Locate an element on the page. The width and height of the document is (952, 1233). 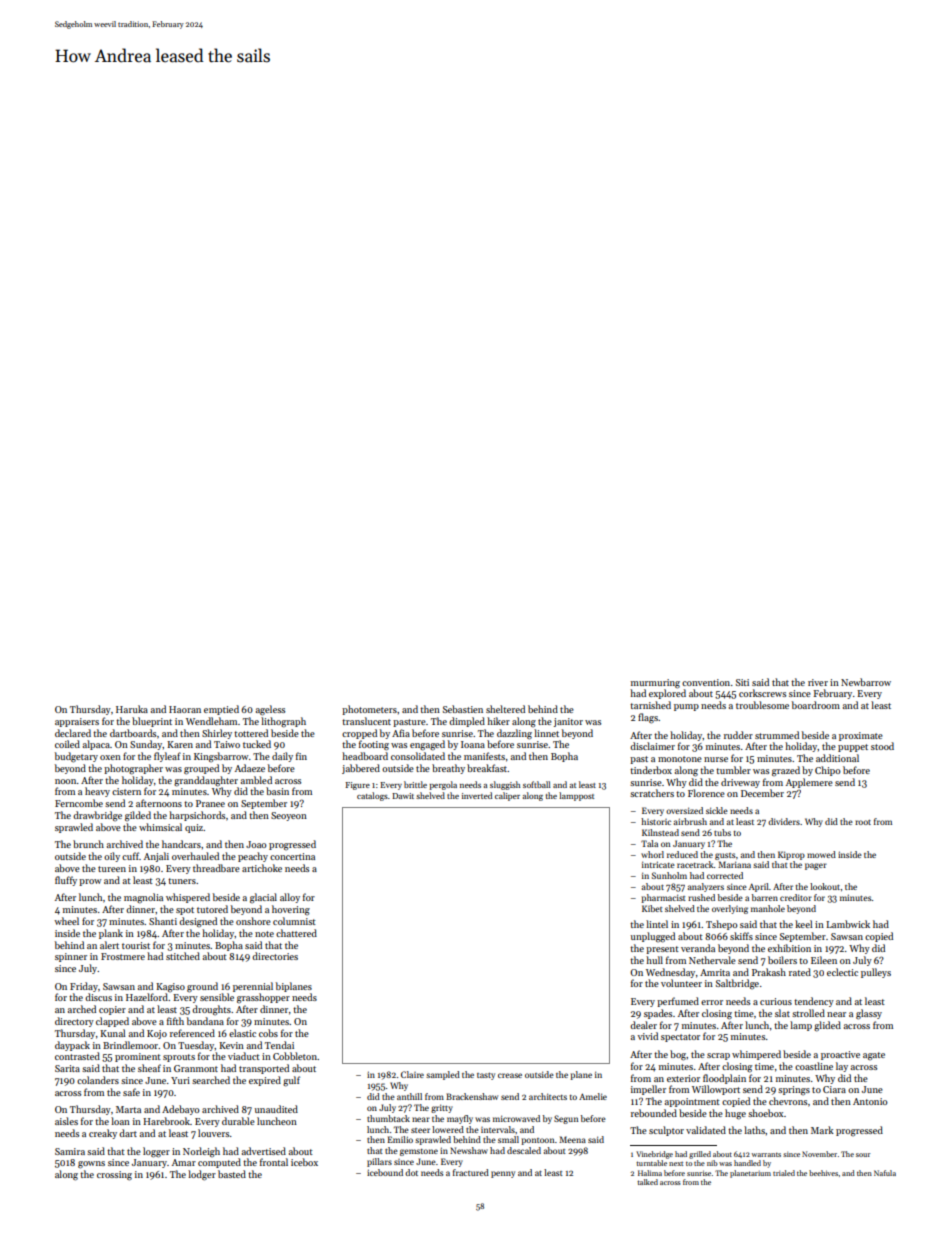
colanders is located at coordinates (98, 1080).
